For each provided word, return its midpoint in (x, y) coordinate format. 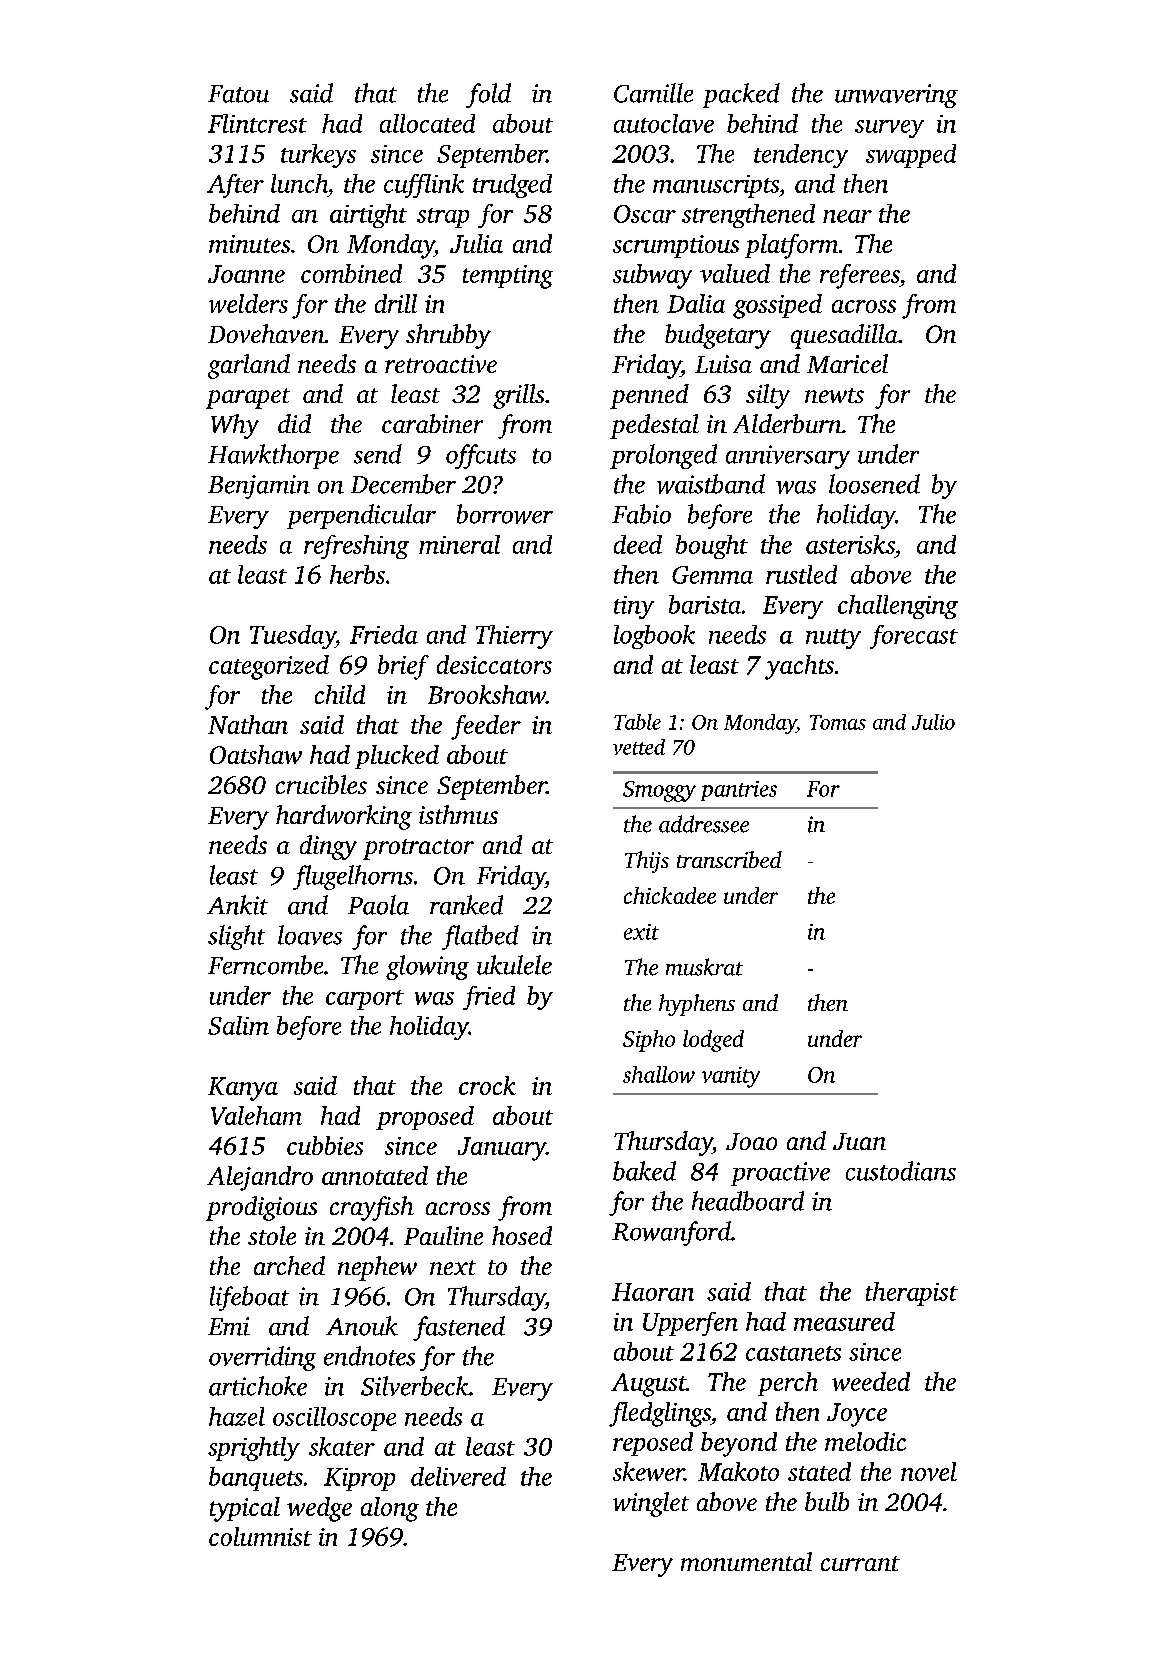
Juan (859, 1141)
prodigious (261, 1208)
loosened (874, 484)
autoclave (664, 123)
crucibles (321, 784)
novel (929, 1471)
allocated (427, 123)
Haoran (653, 1292)
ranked (466, 905)
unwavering (896, 96)
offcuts (481, 456)
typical (245, 1509)
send (378, 454)
